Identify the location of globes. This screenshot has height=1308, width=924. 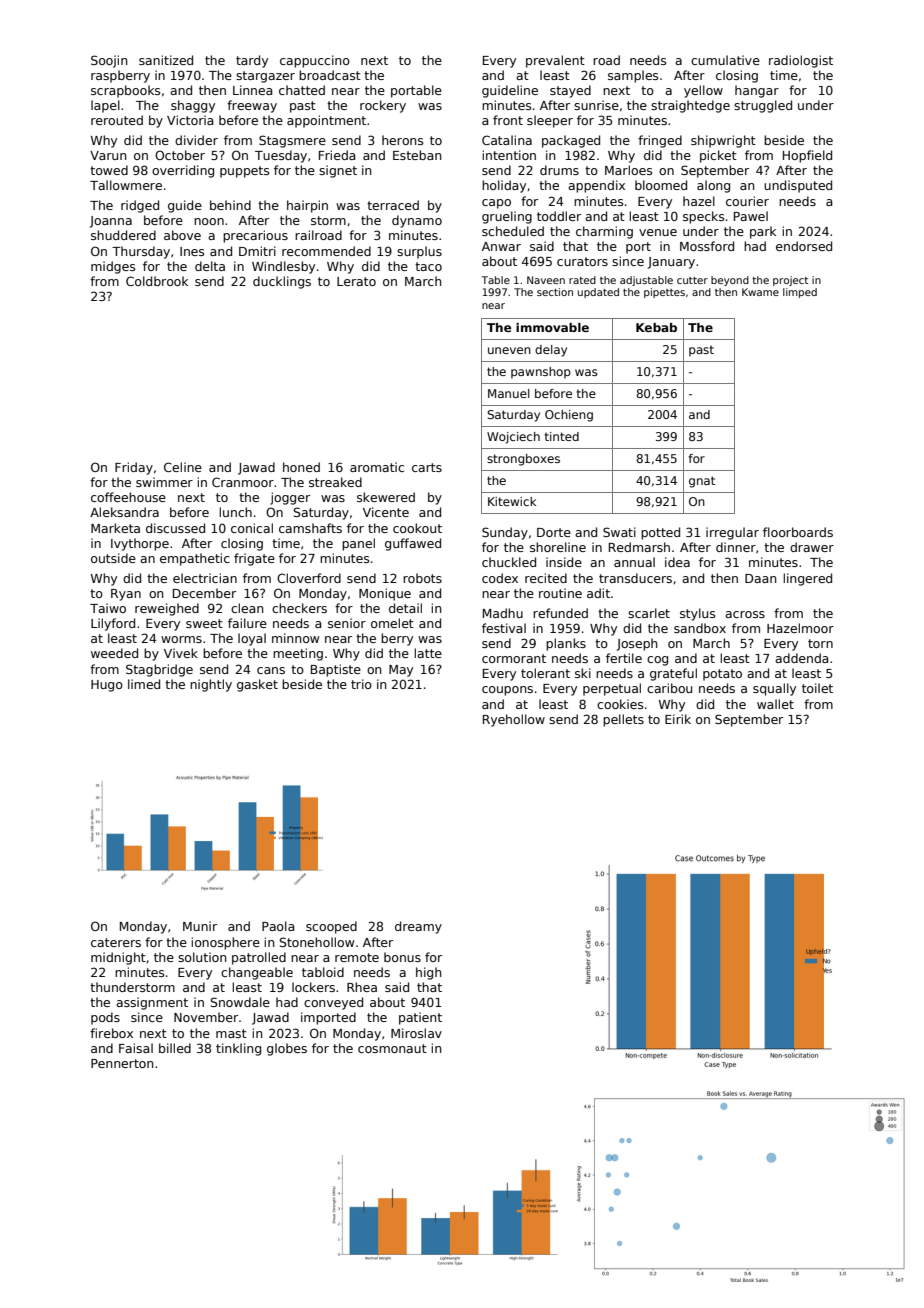
(287, 1049).
